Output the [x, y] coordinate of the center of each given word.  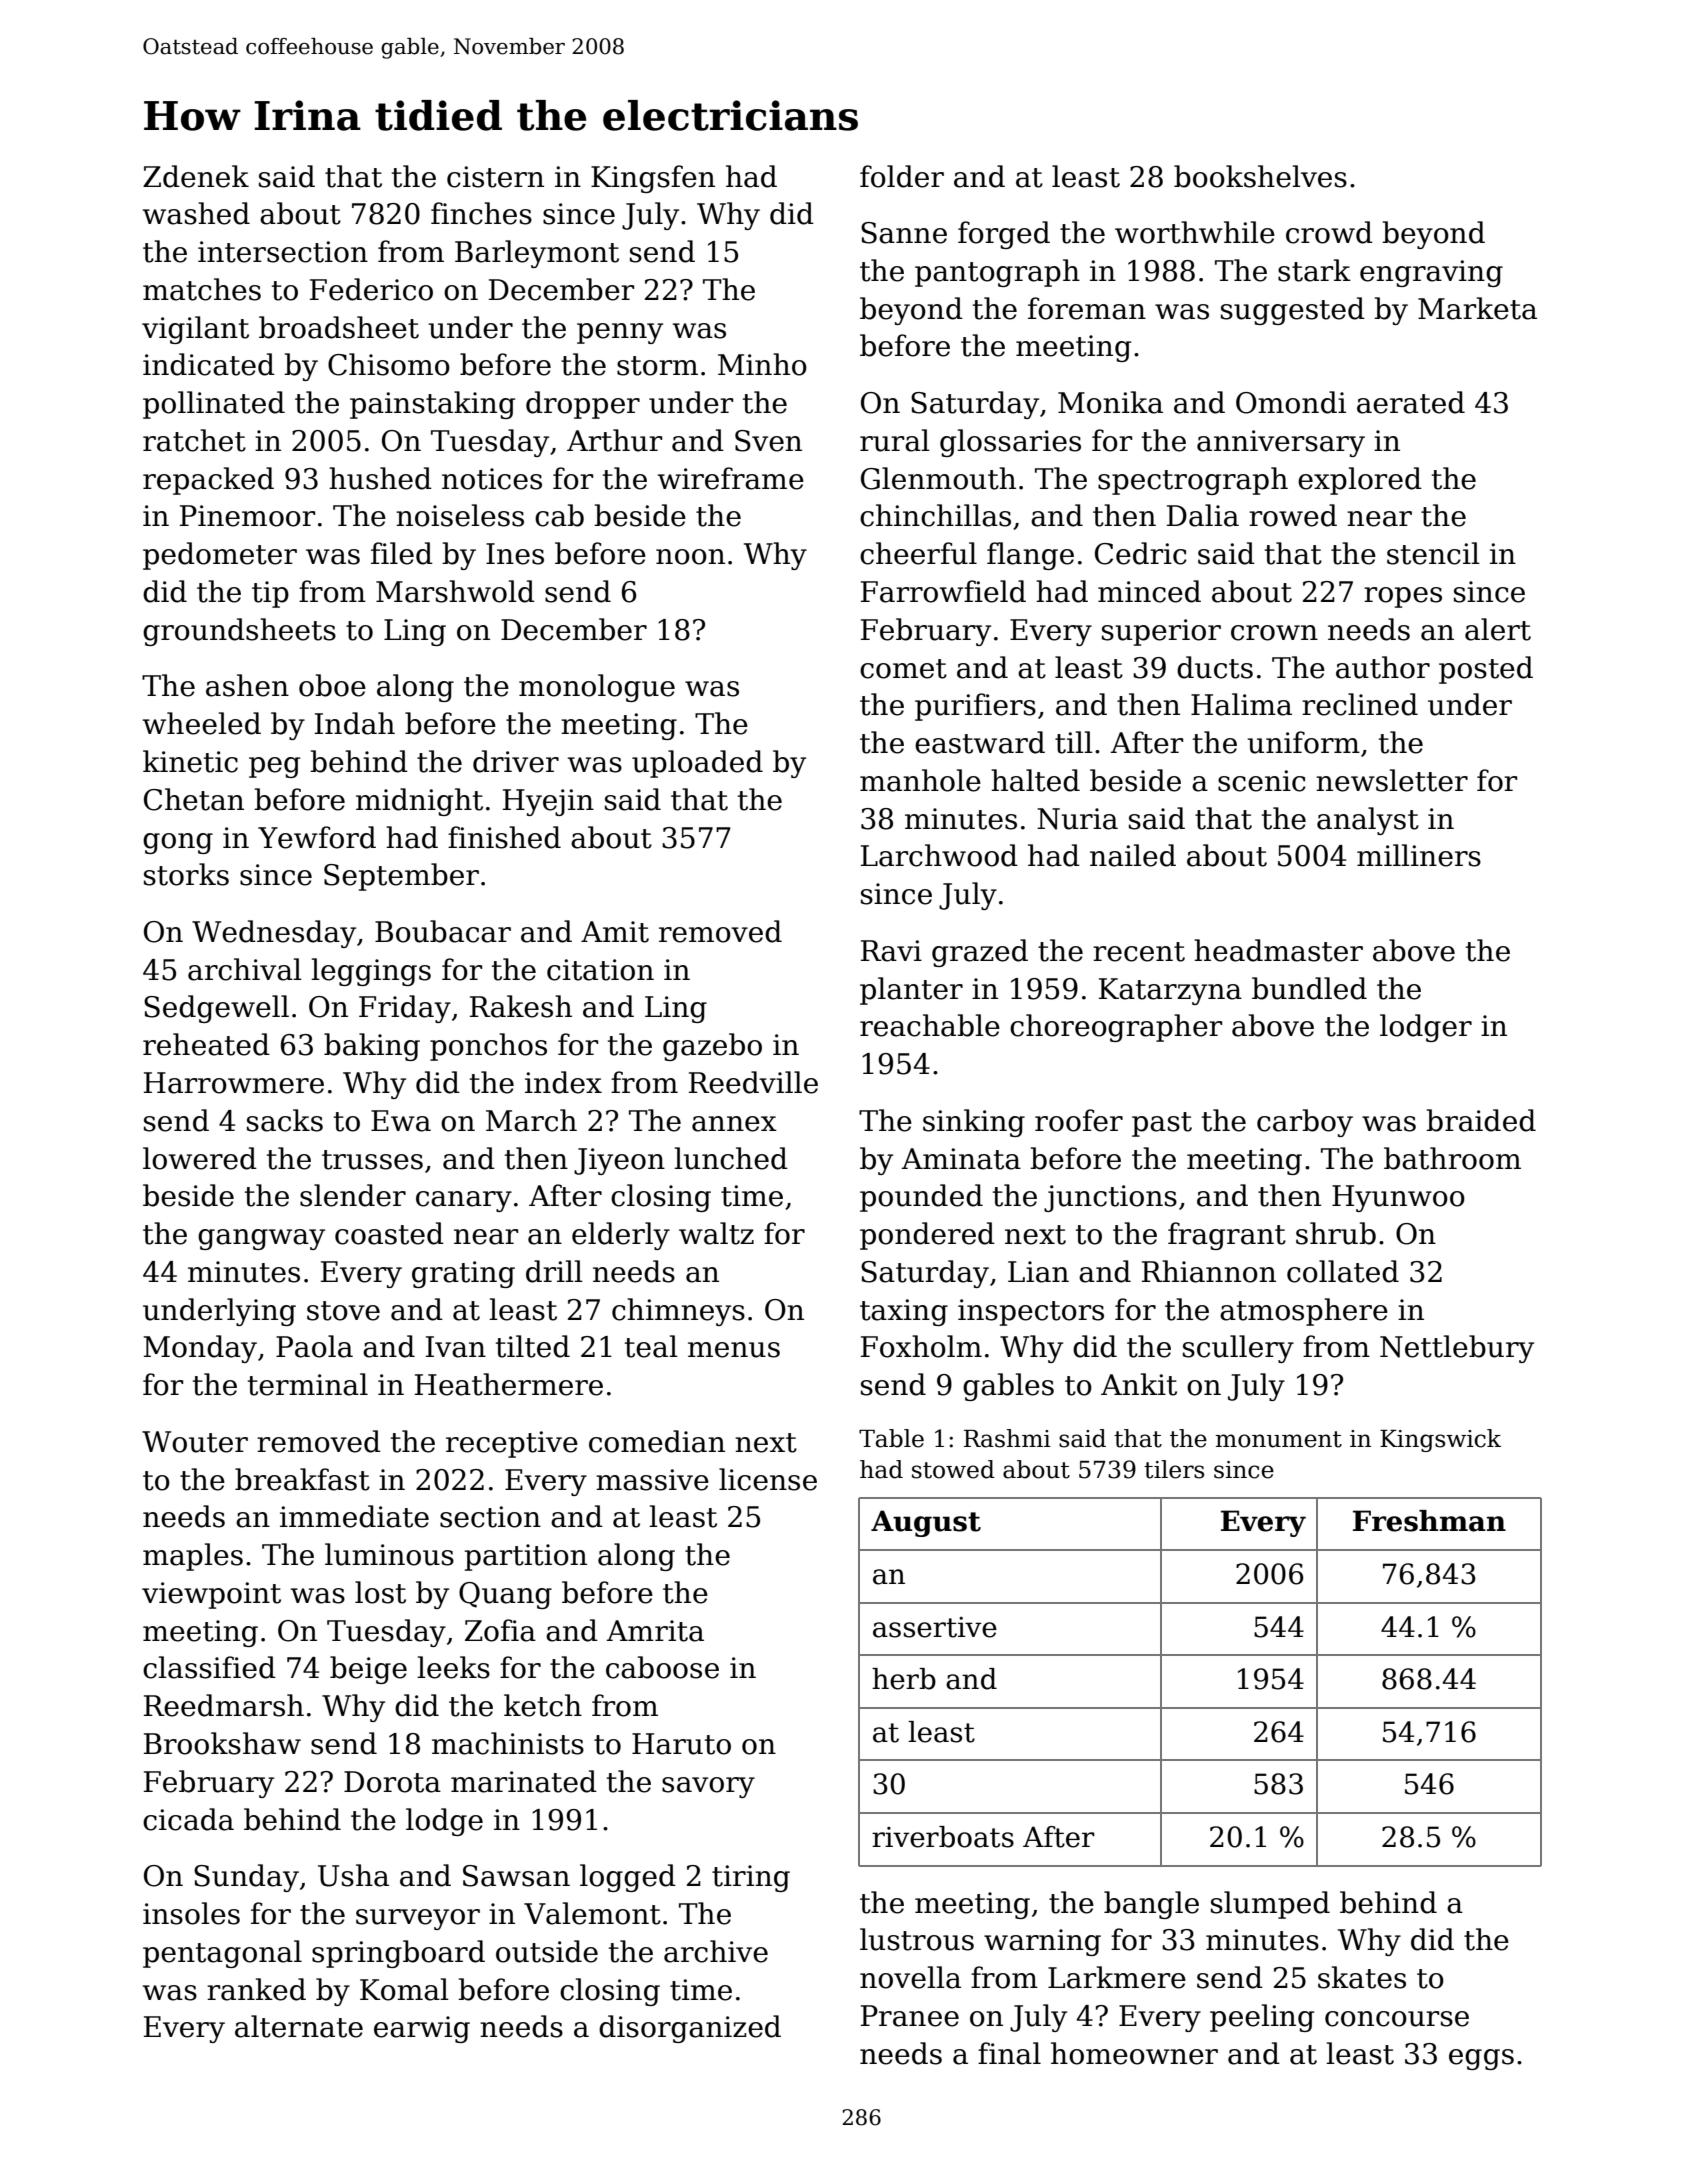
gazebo [712, 1047]
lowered [200, 1158]
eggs [1481, 2059]
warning [1042, 1942]
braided [1481, 1120]
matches [202, 289]
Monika [1110, 402]
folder [902, 176]
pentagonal [222, 1954]
